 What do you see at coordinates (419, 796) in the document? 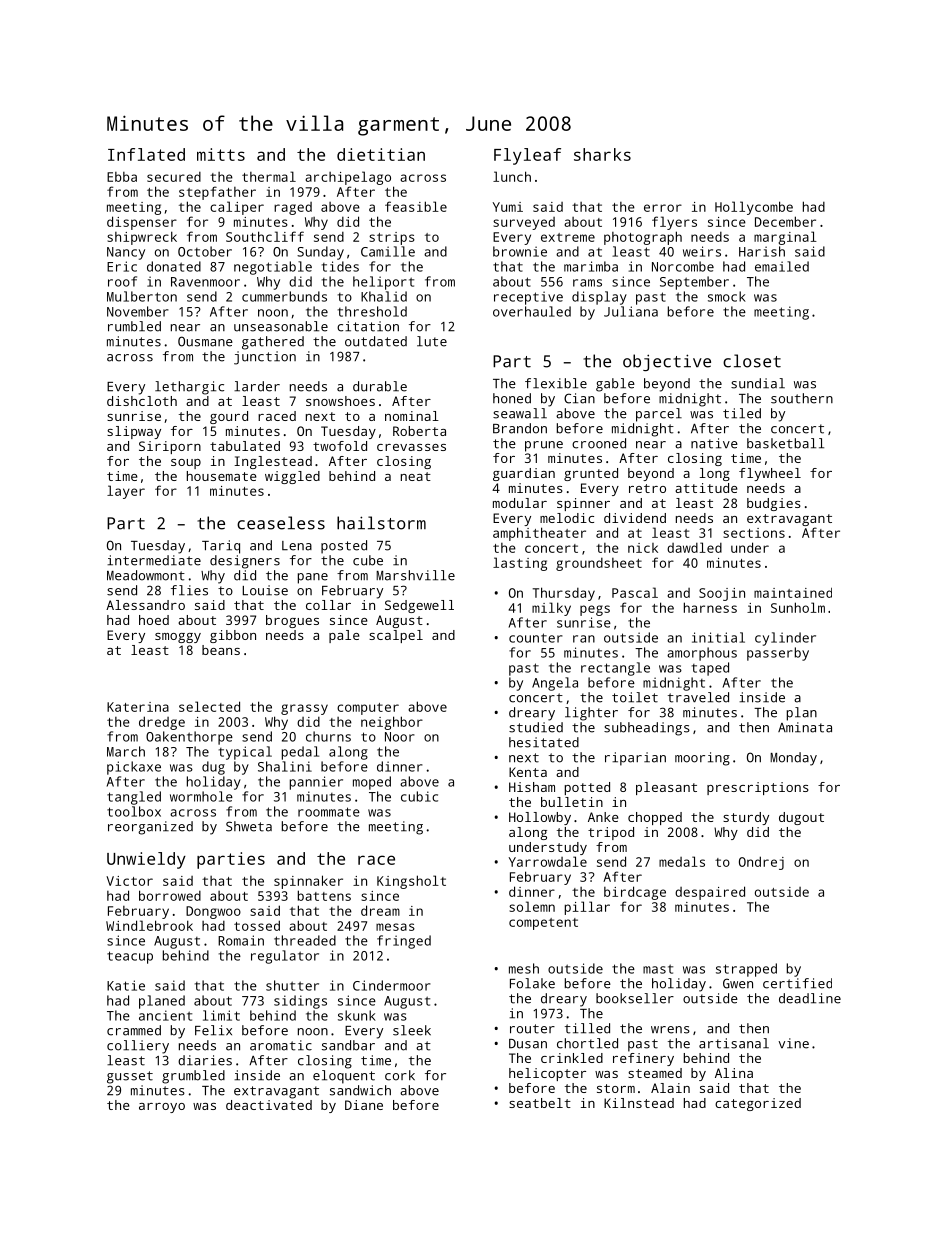
I see `cubic` at bounding box center [419, 796].
